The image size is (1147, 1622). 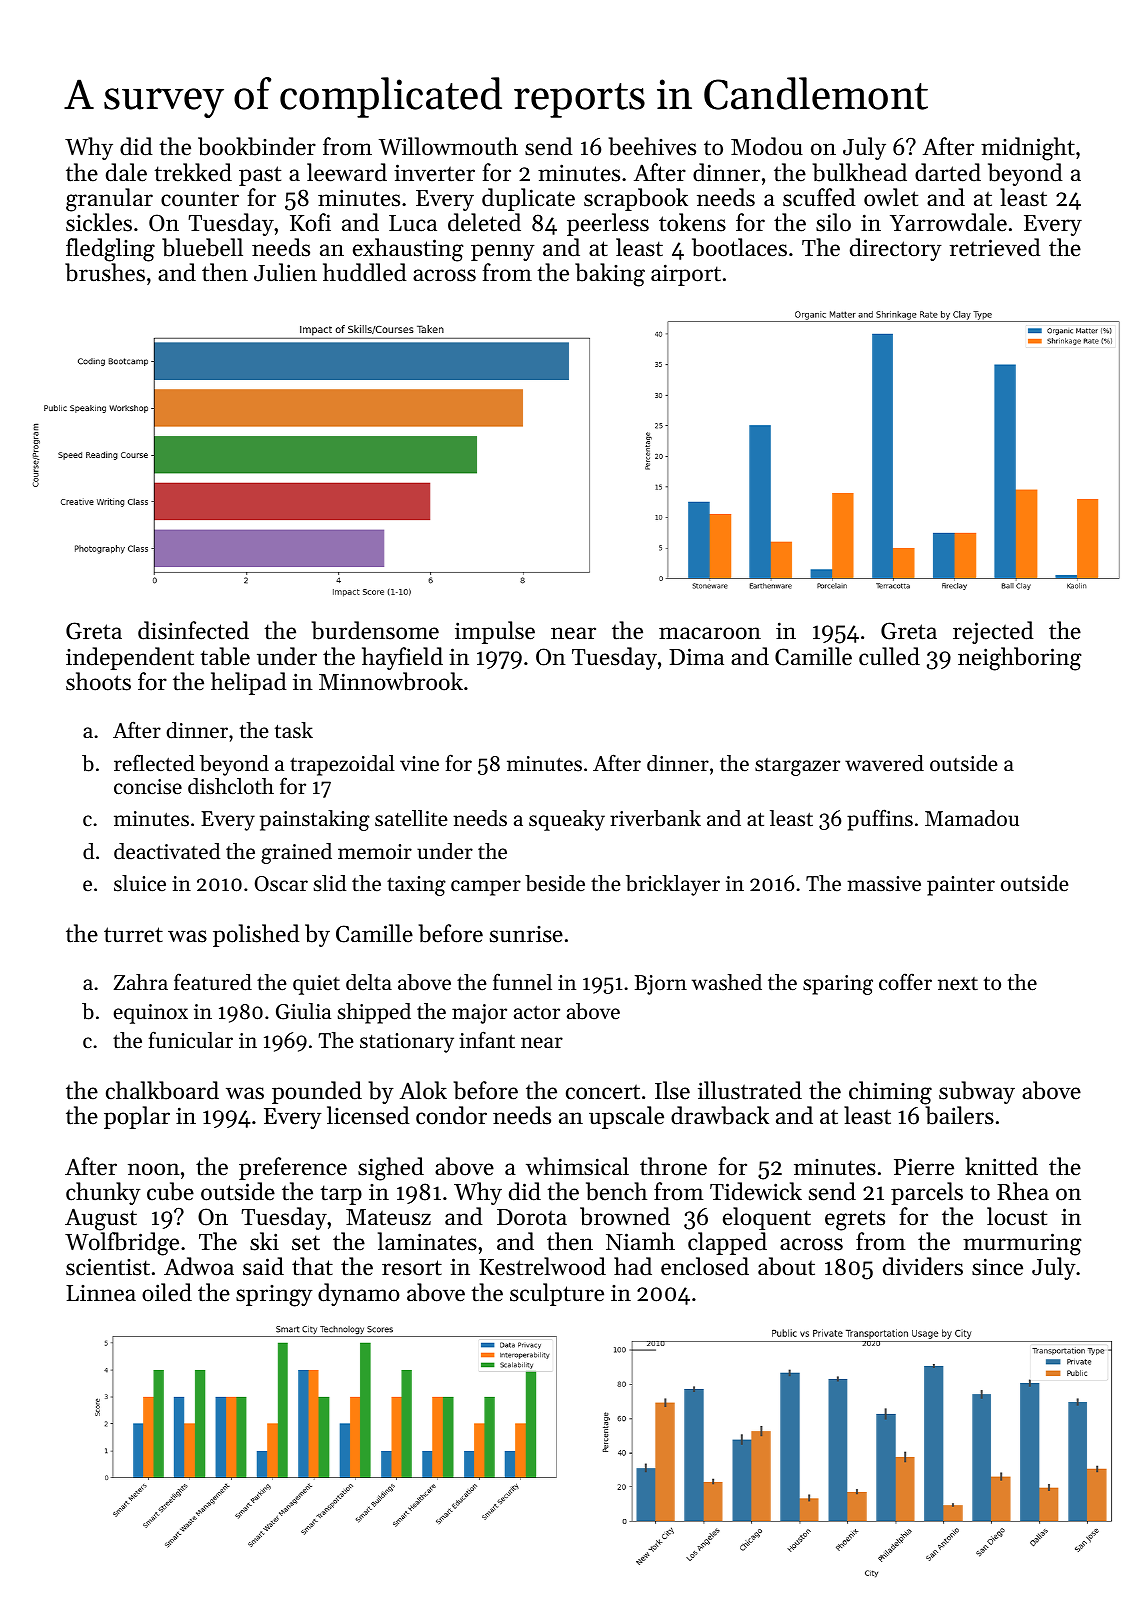 What do you see at coordinates (293, 1168) in the screenshot?
I see `preference` at bounding box center [293, 1168].
